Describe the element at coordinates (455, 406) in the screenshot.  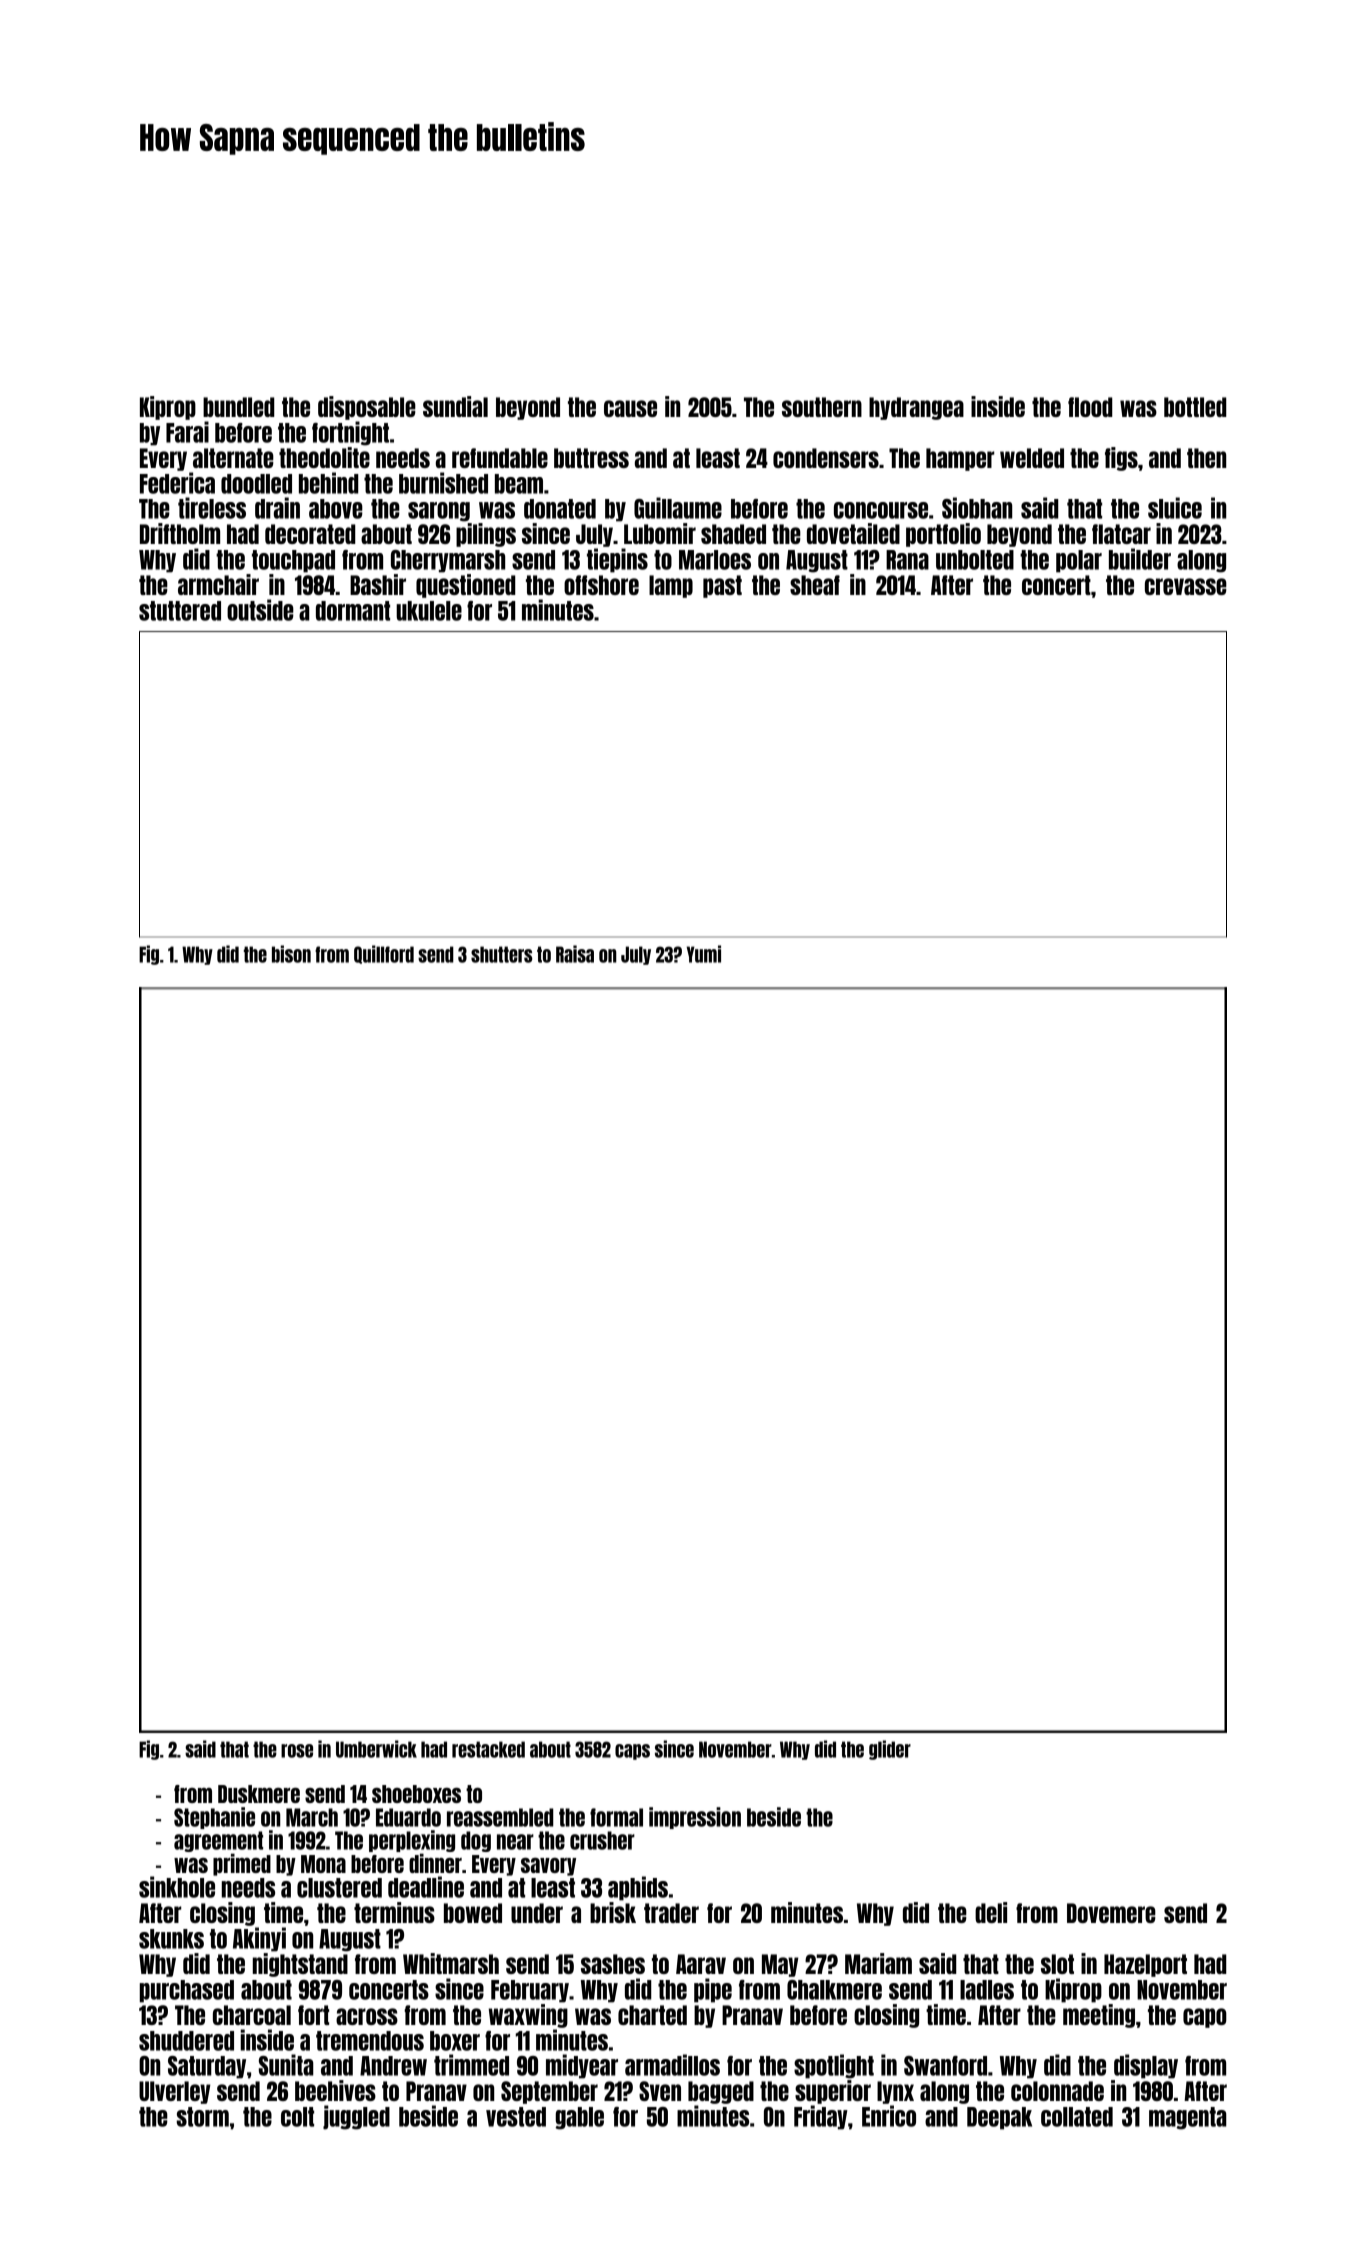
I see `sundial` at that location.
